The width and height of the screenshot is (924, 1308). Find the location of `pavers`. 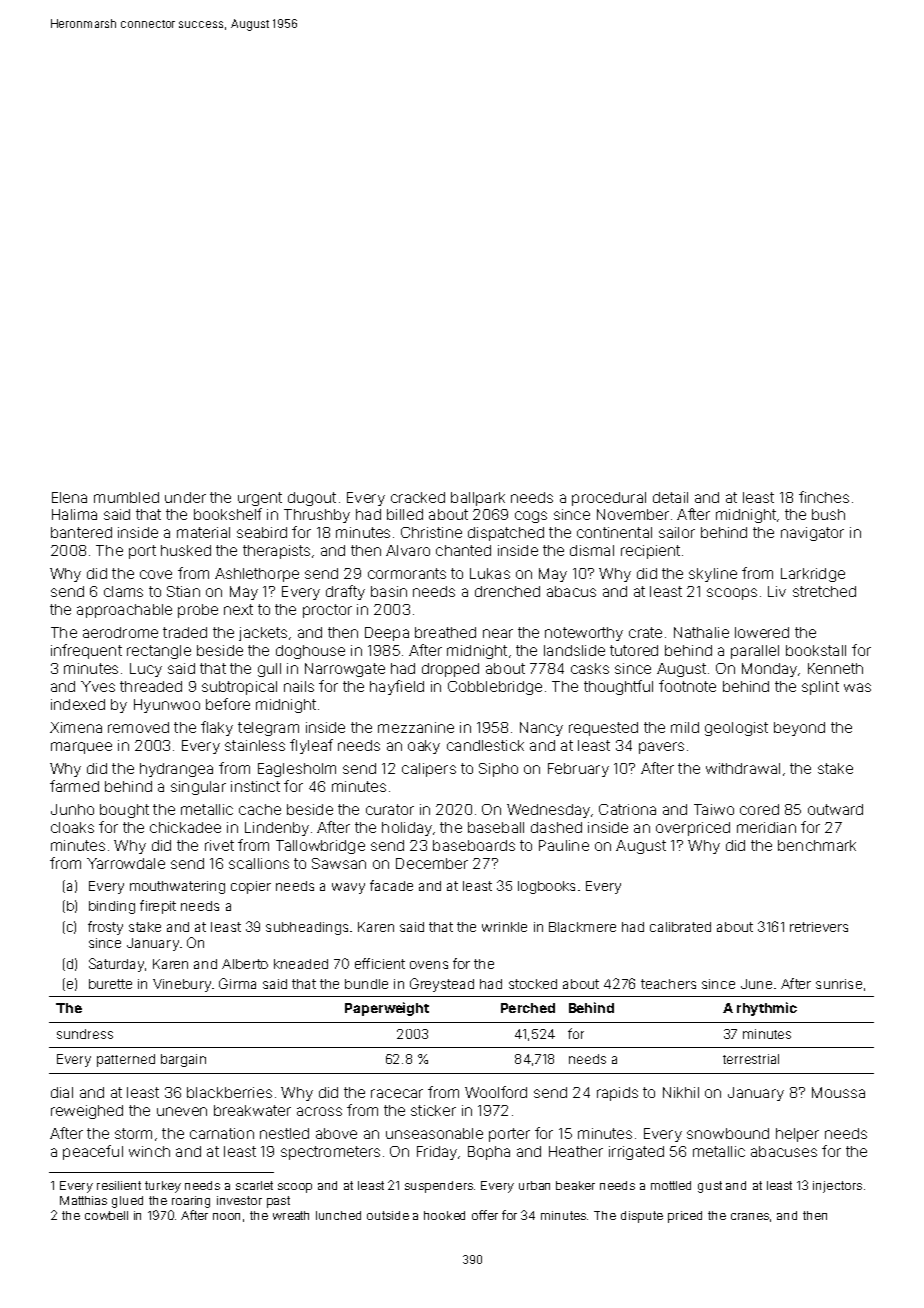

pavers is located at coordinates (661, 748).
